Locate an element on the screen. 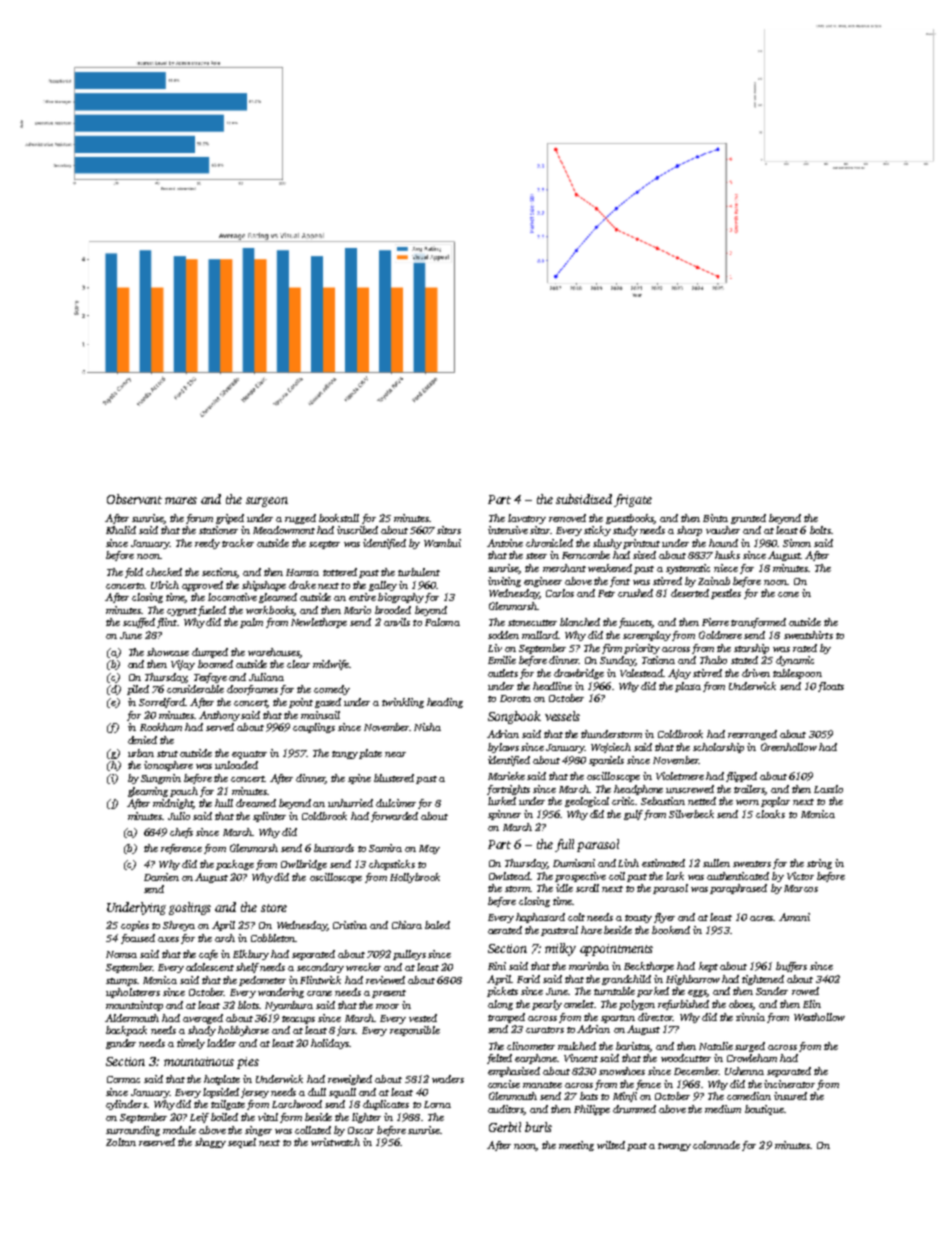 The width and height of the screenshot is (952, 1233). pedometer is located at coordinates (262, 981).
